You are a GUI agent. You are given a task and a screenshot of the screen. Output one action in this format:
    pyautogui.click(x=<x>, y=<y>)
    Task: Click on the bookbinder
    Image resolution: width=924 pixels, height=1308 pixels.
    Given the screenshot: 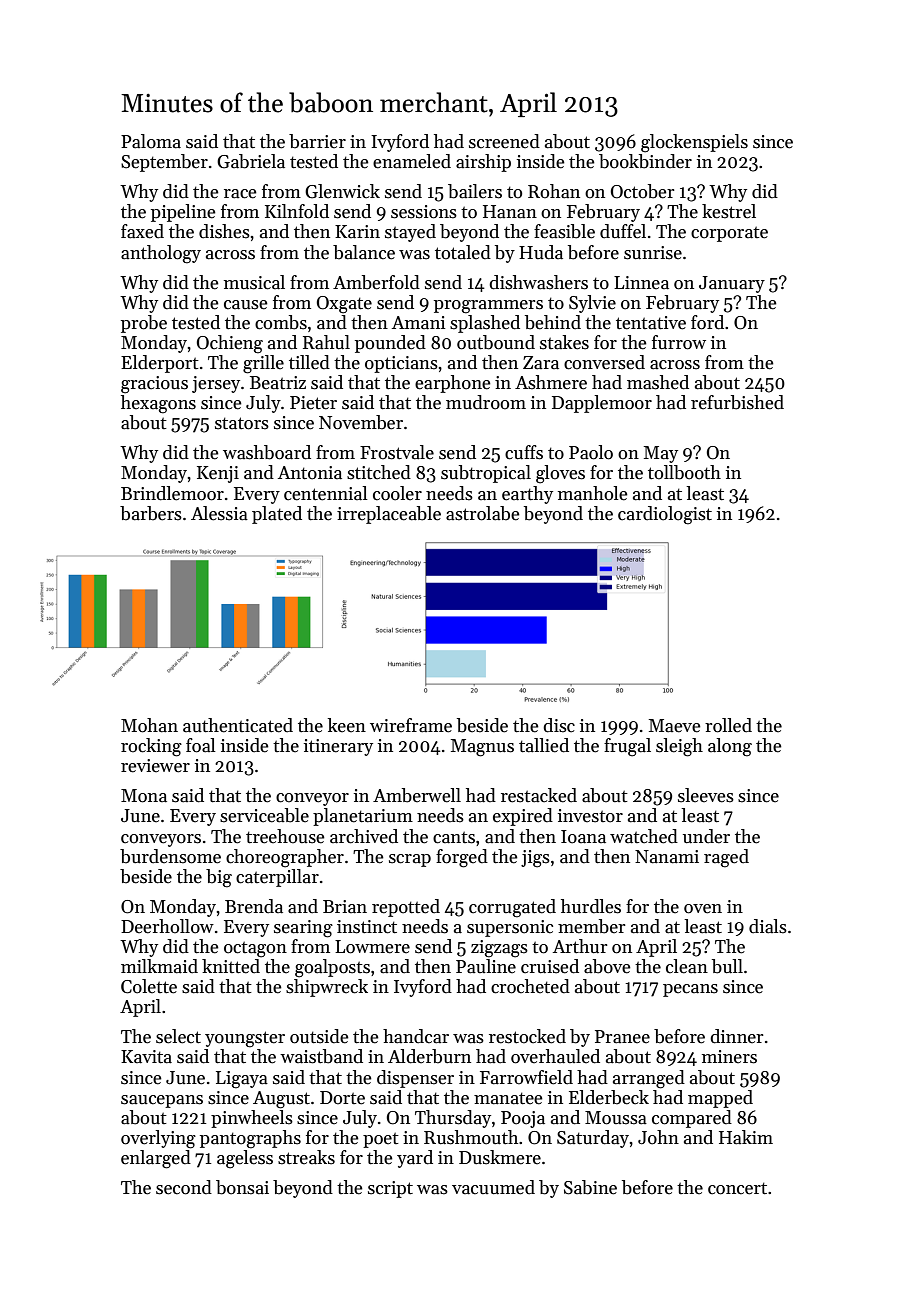 What is the action you would take?
    pyautogui.click(x=645, y=161)
